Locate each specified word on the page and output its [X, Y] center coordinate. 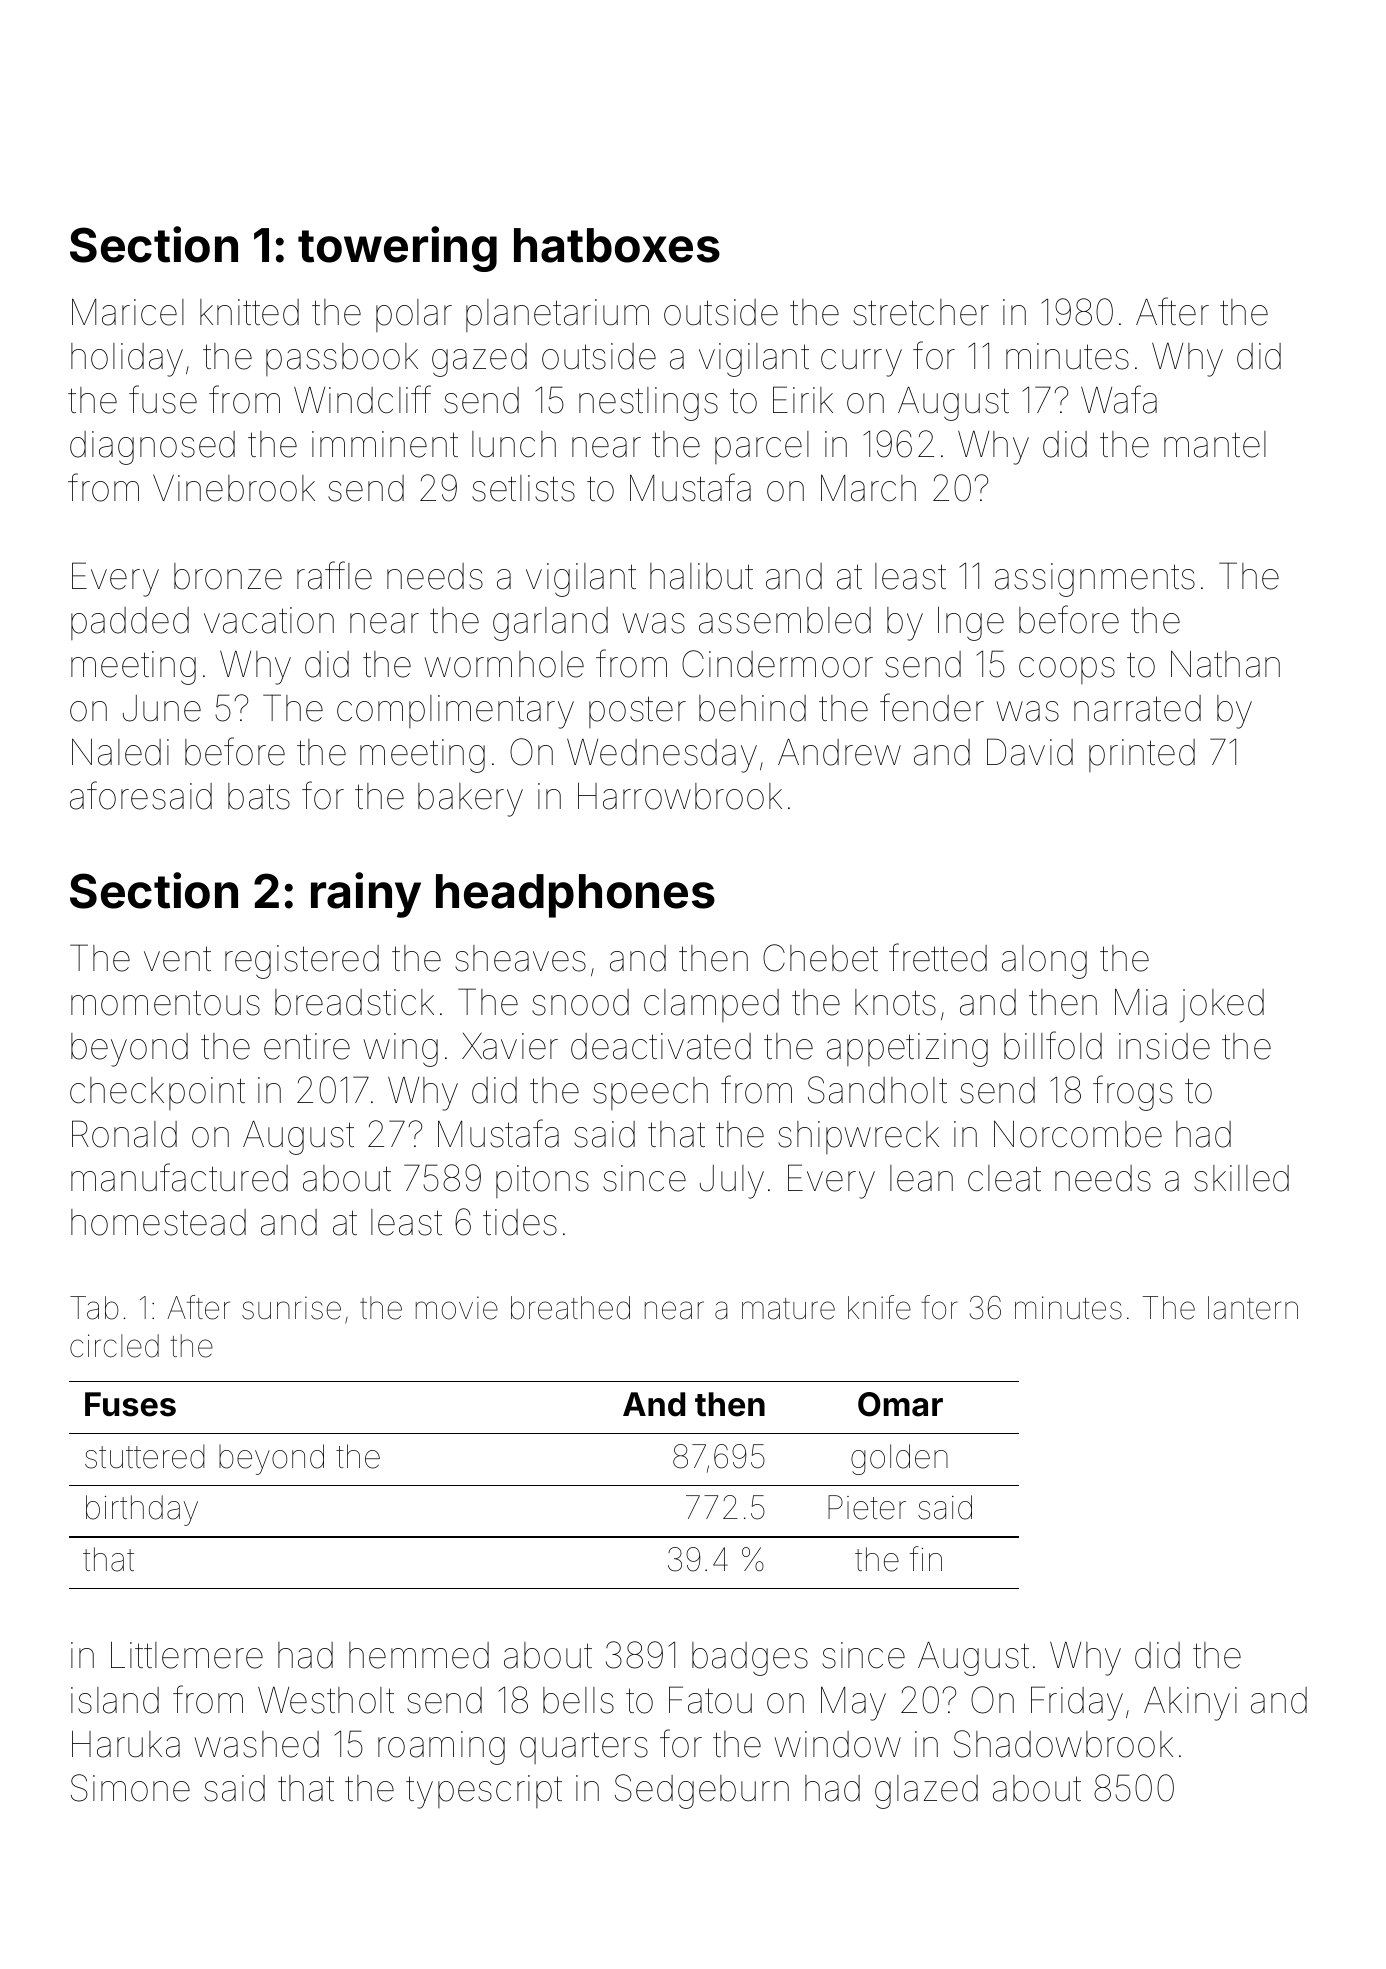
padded [130, 623]
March [868, 488]
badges [750, 1659]
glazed [926, 1792]
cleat [1004, 1178]
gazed [479, 360]
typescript [484, 1792]
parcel [762, 447]
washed [257, 1744]
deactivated [661, 1046]
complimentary [455, 712]
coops [1067, 670]
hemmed [419, 1655]
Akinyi [1190, 1703]
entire [307, 1046]
